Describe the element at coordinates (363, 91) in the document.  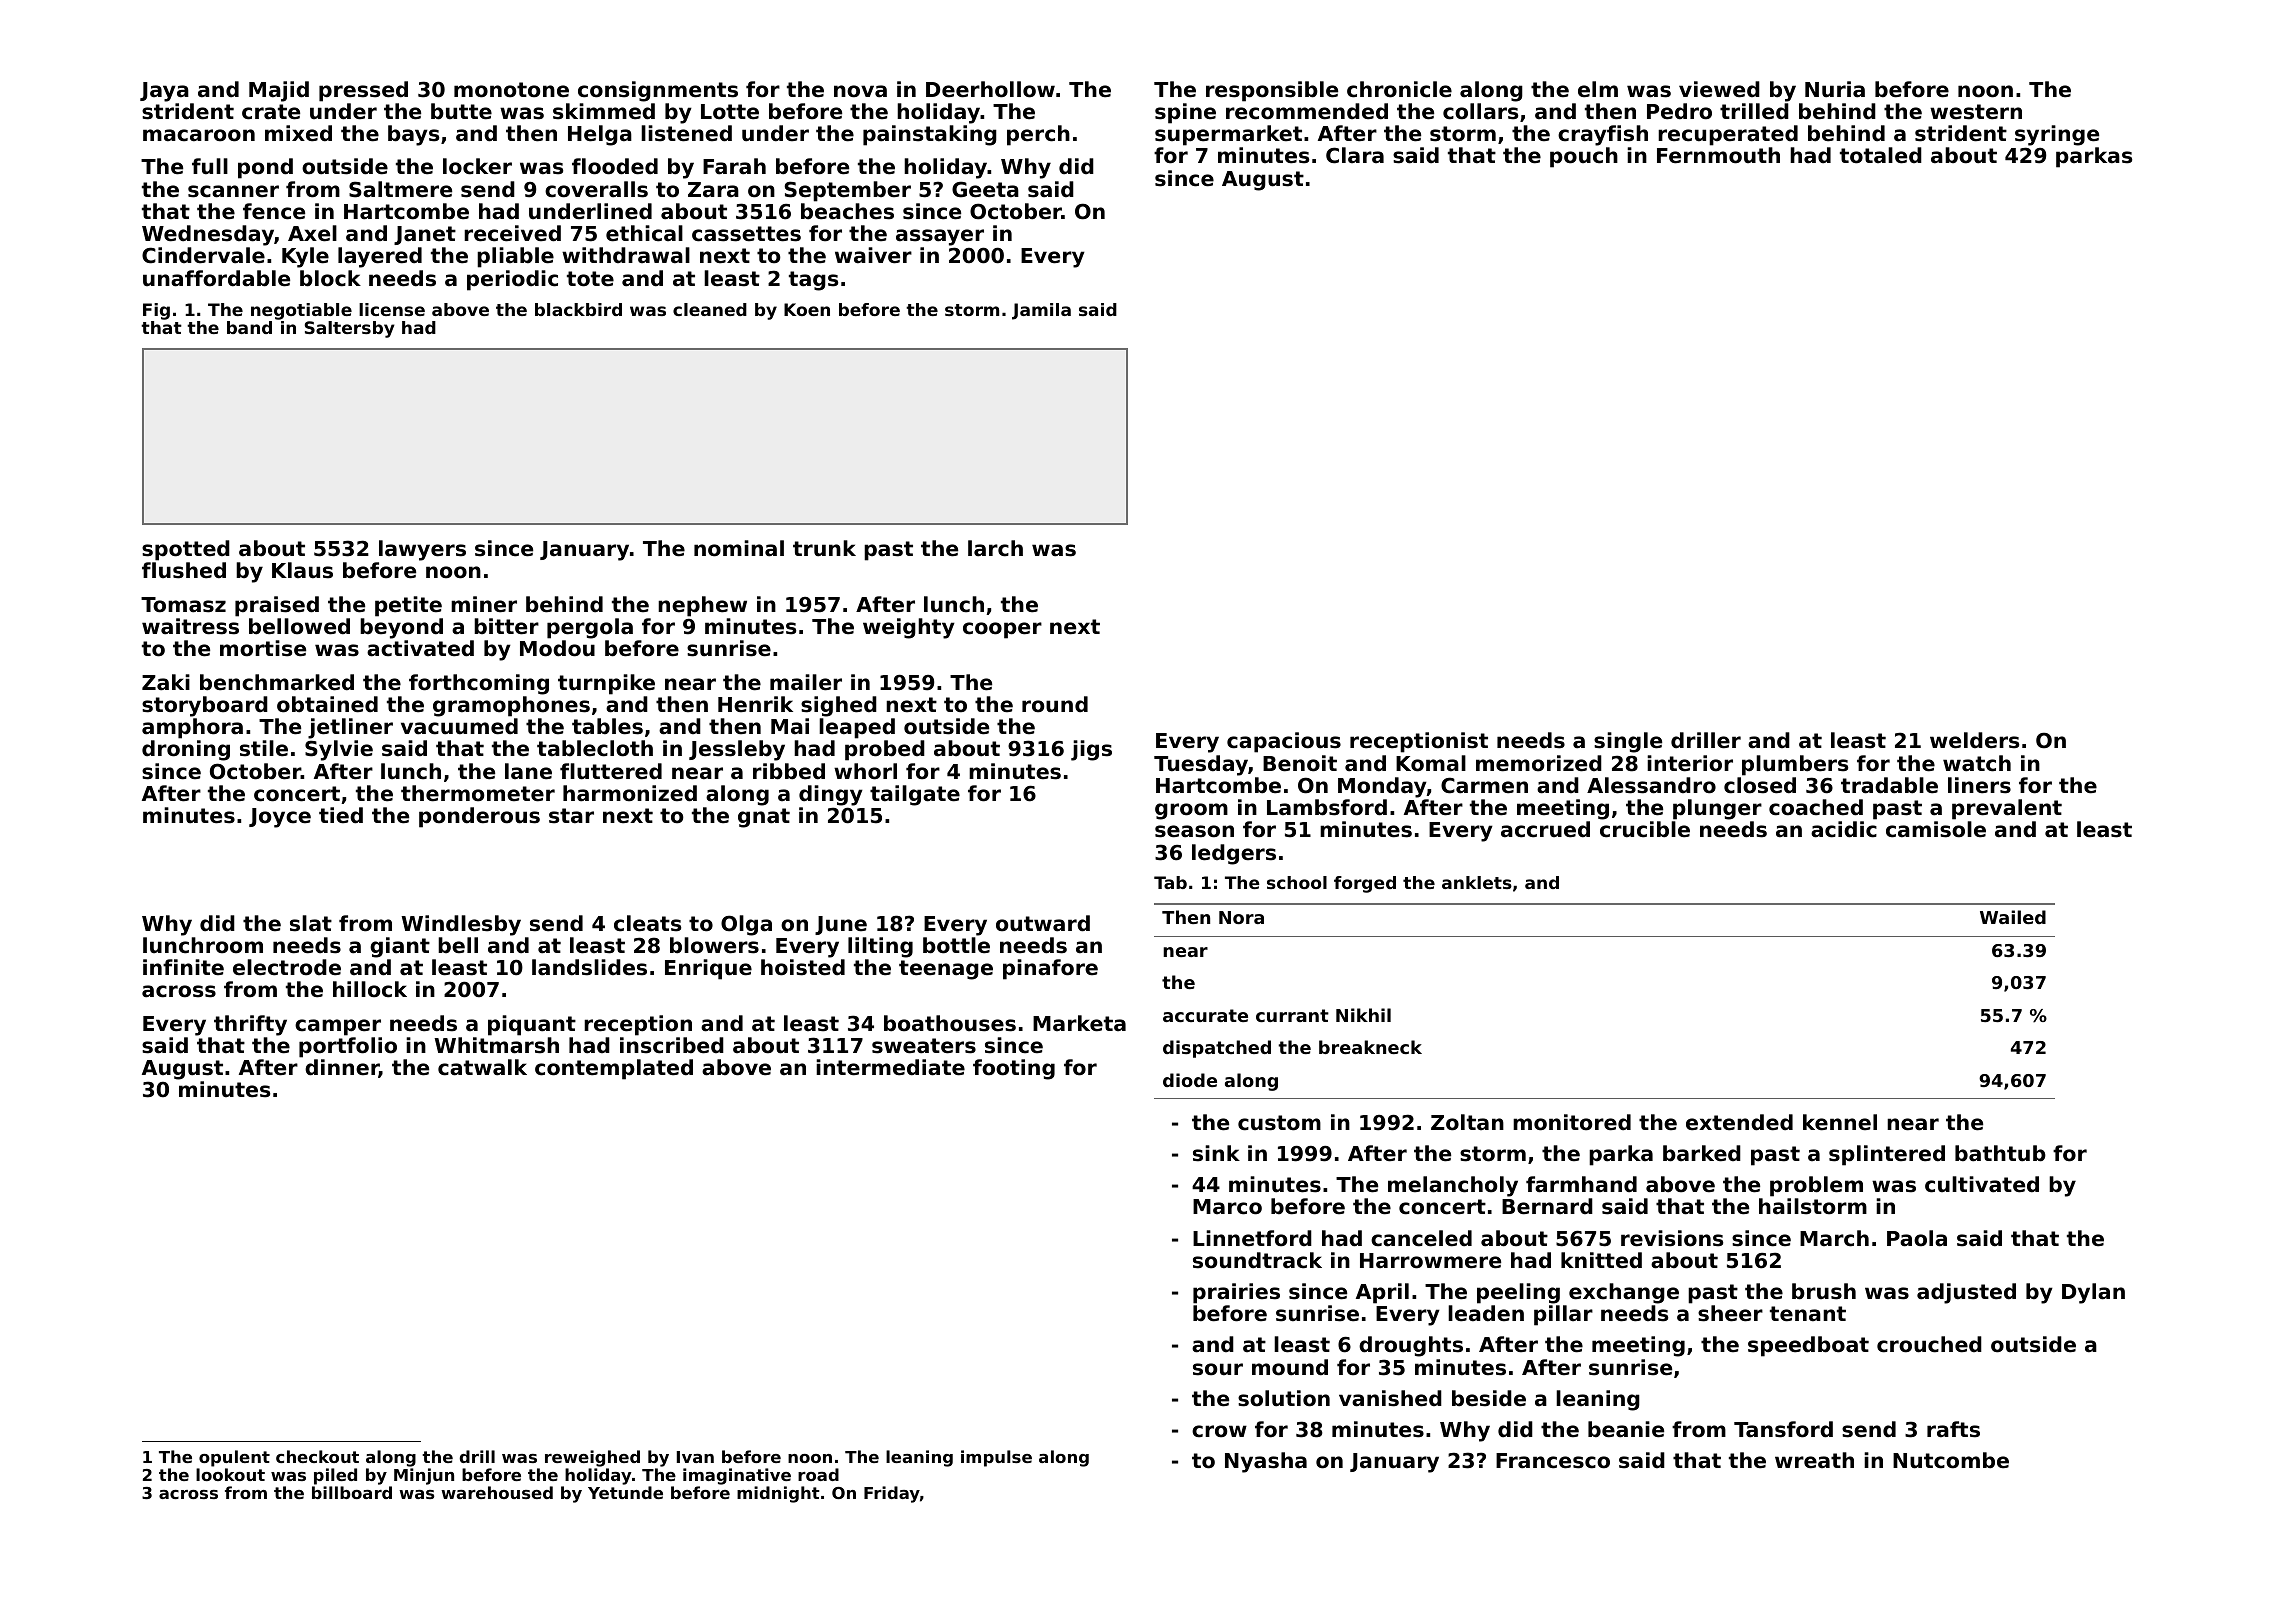
I see `pressed` at that location.
